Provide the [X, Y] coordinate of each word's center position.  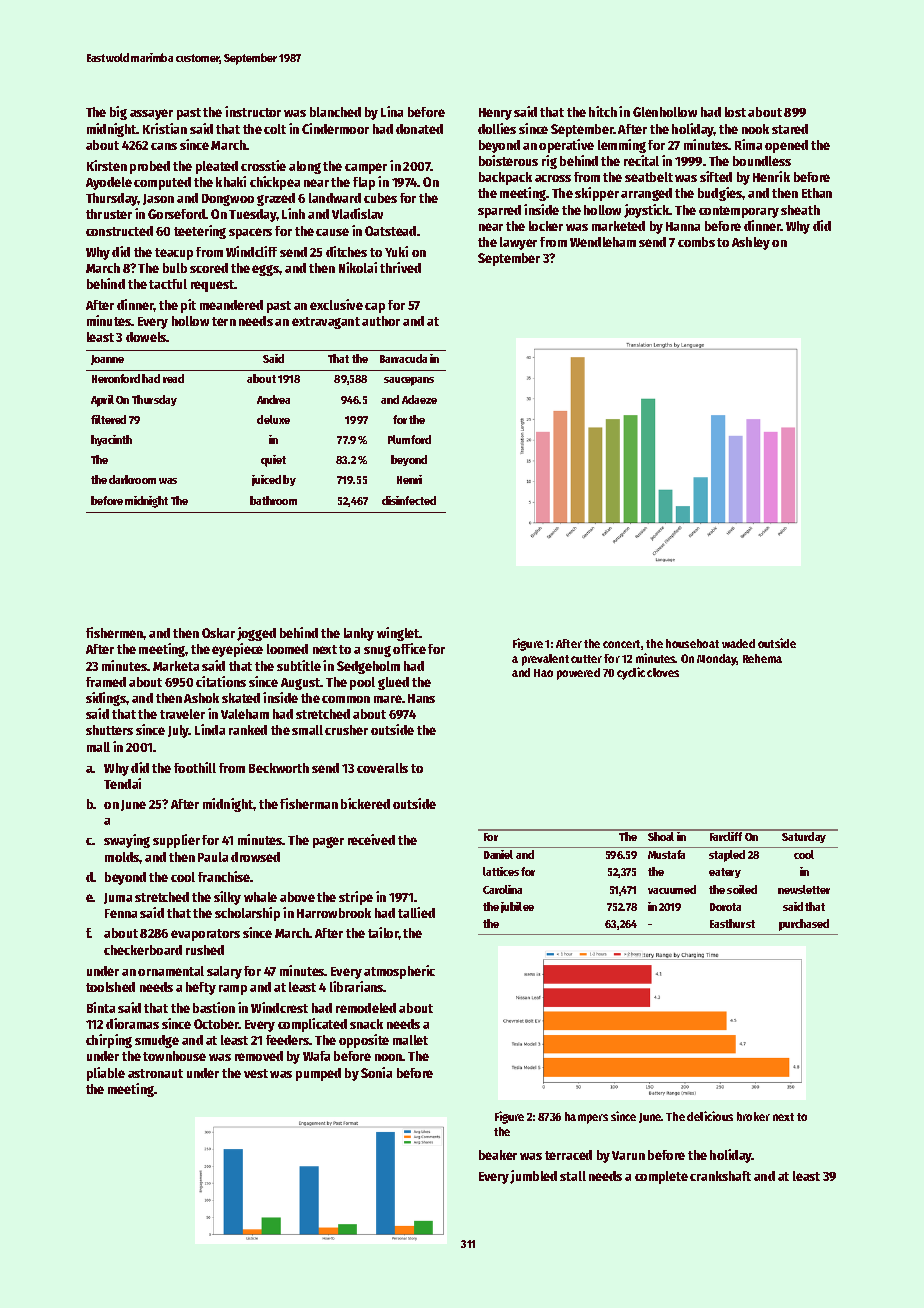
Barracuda [403, 358]
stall [573, 1176]
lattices [501, 871]
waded [738, 643]
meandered [231, 305]
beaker [498, 1155]
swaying [127, 841]
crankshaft [720, 1176]
